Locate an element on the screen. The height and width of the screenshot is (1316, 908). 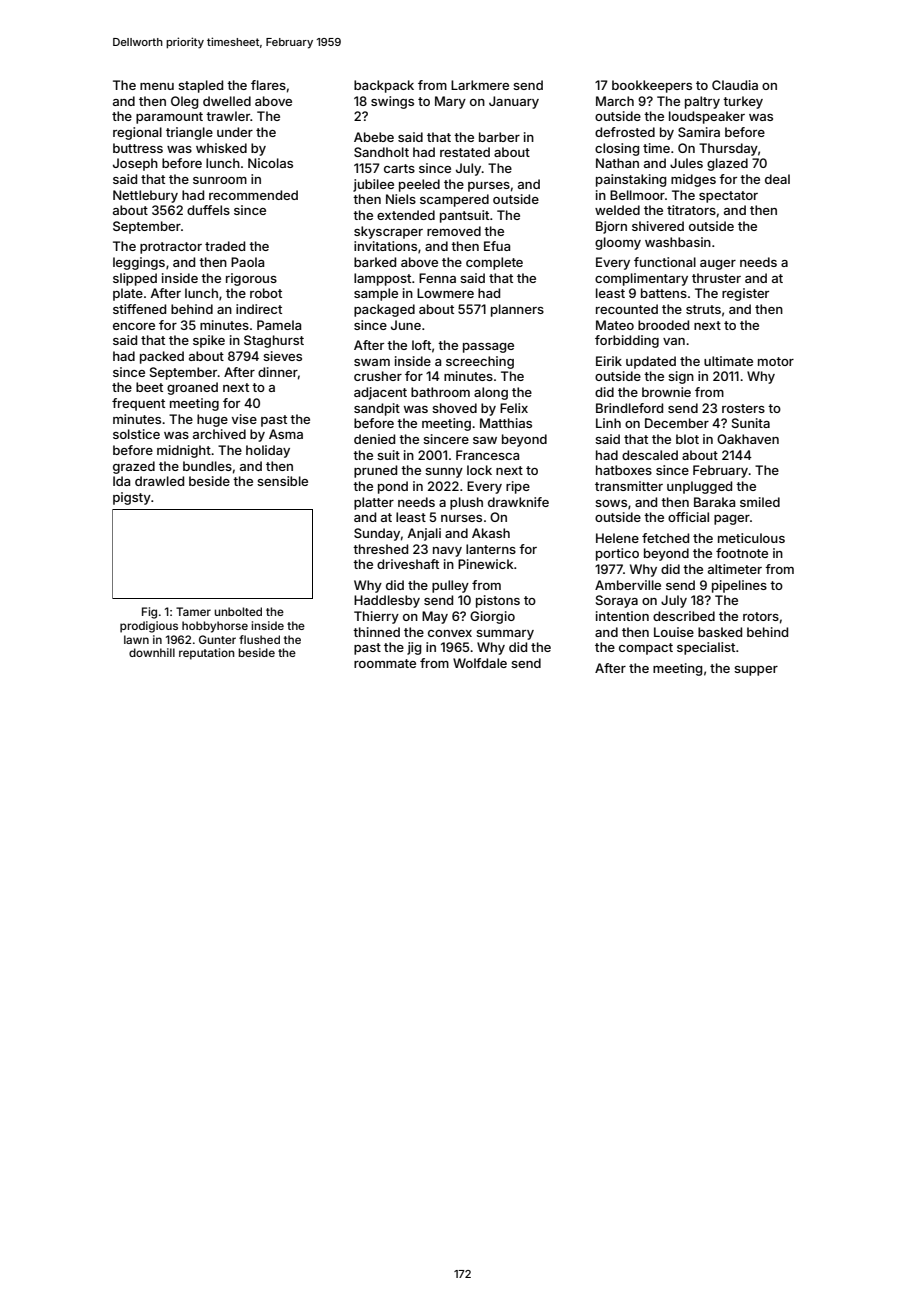
backpack is located at coordinates (384, 86).
